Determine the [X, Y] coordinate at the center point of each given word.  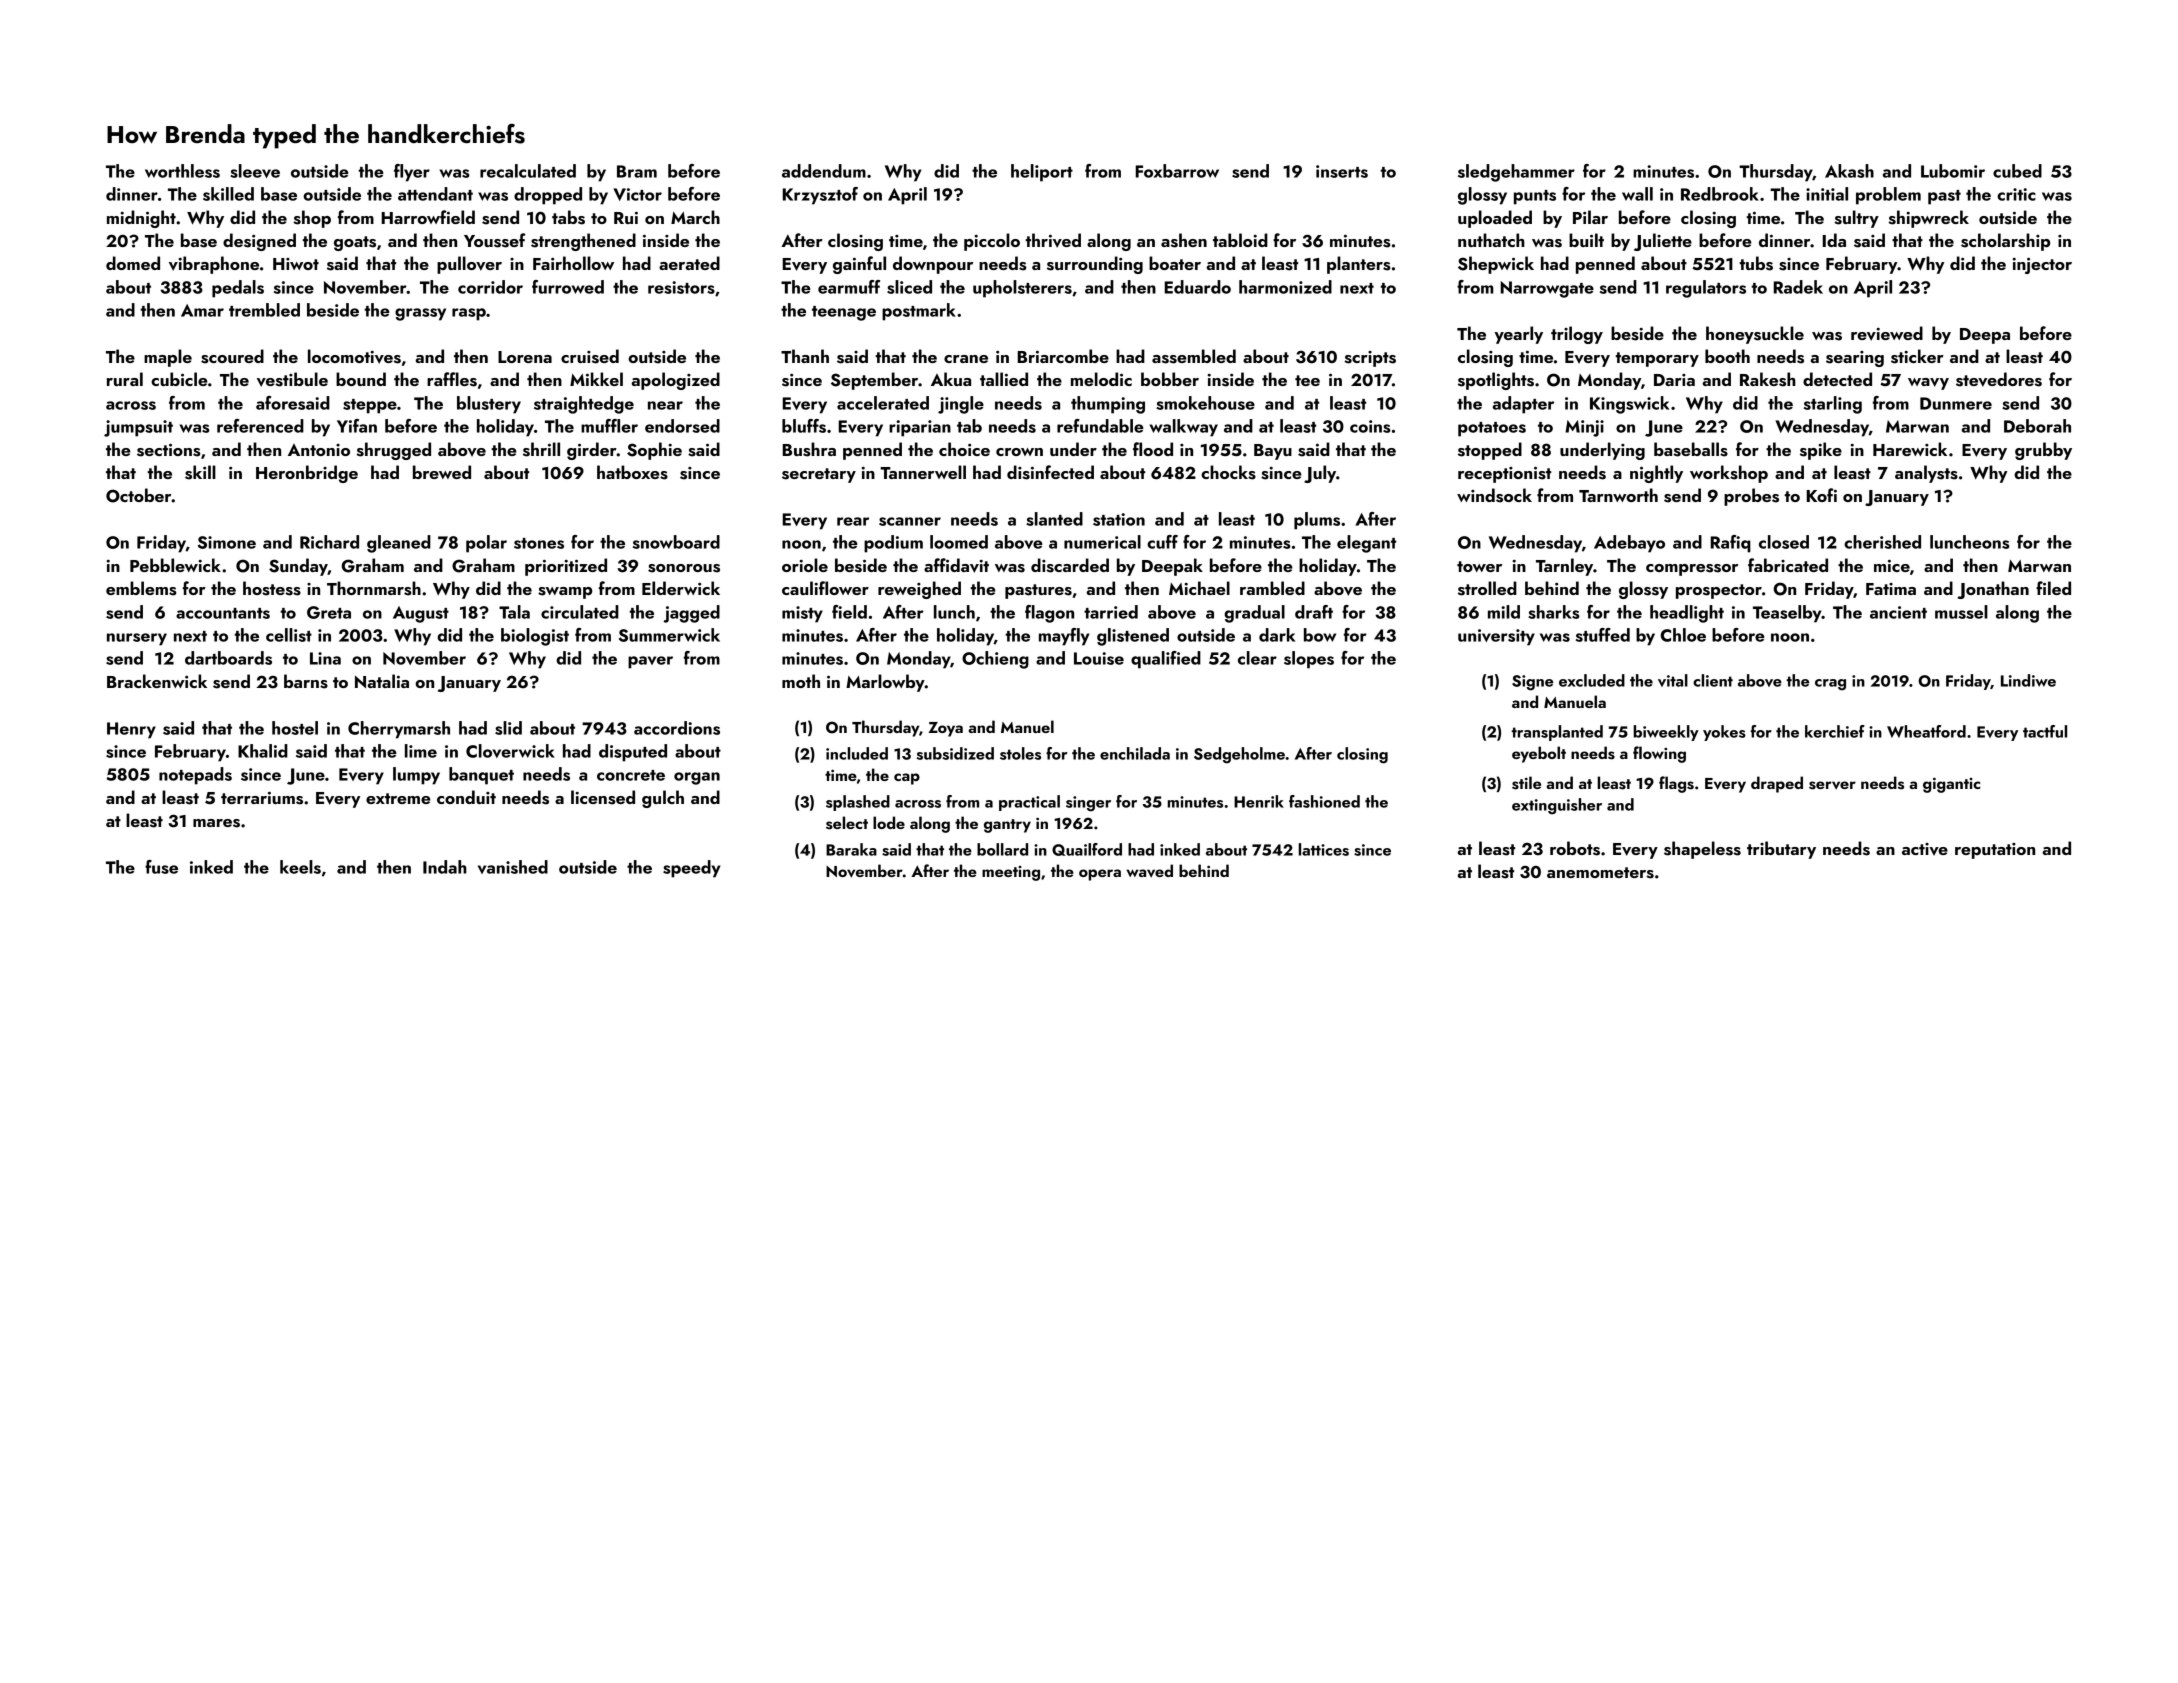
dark [1277, 635]
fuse [161, 867]
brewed [442, 472]
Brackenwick [157, 681]
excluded [1592, 680]
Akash [1849, 171]
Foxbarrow [1177, 171]
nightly [1656, 474]
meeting [1011, 873]
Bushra [809, 449]
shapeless [1702, 850]
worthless [182, 171]
